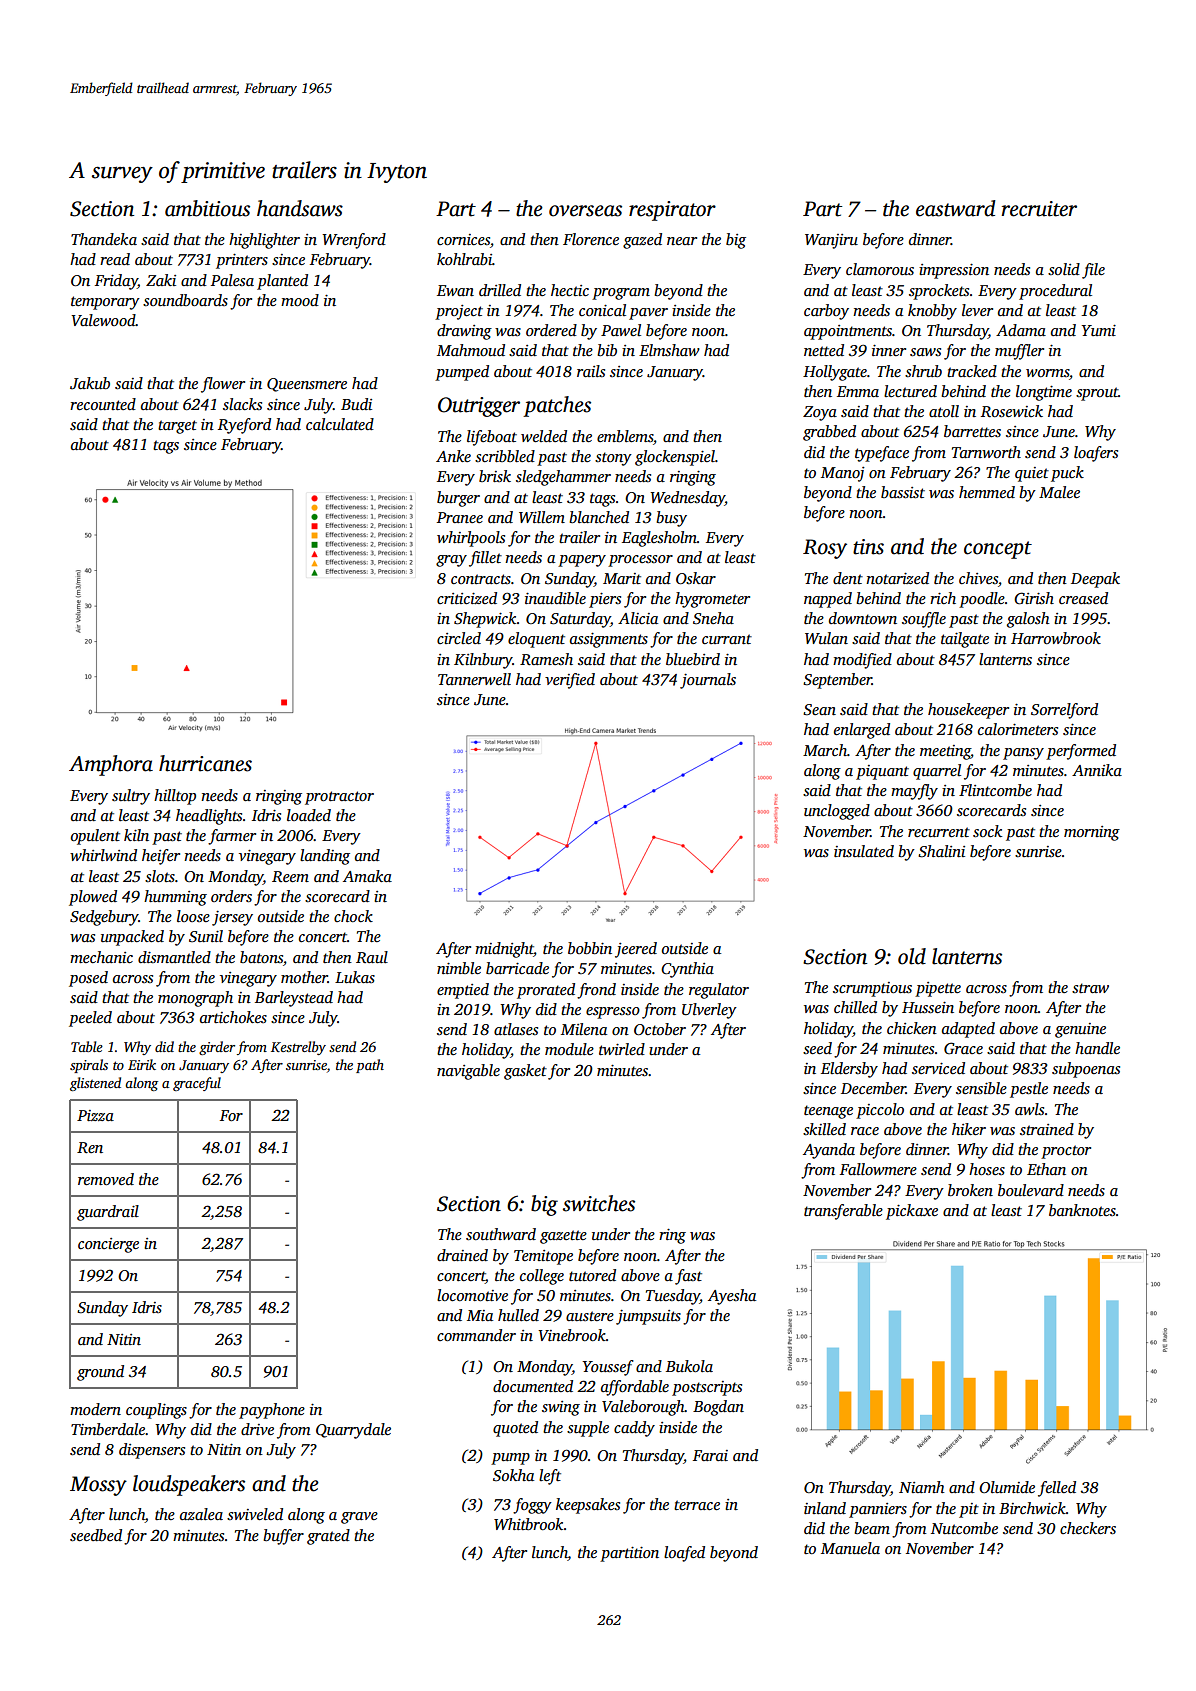 The image size is (1196, 1691). What do you see at coordinates (590, 948) in the document?
I see `bobbin` at bounding box center [590, 948].
